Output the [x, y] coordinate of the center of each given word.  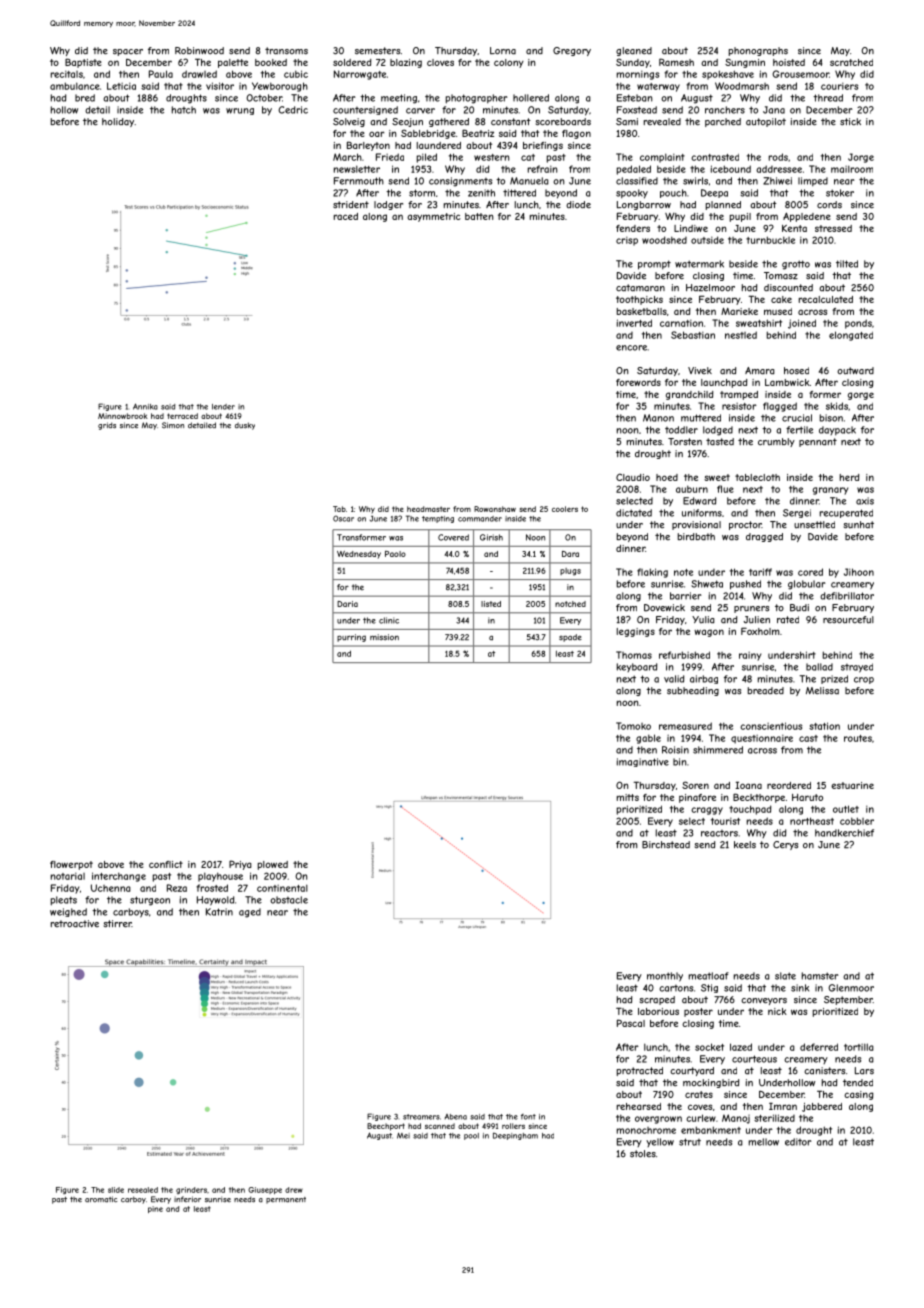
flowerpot [71, 865]
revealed [662, 122]
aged [250, 913]
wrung [240, 111]
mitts [628, 797]
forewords [638, 382]
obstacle [289, 900]
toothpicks [639, 300]
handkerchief [844, 833]
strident [351, 205]
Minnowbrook [123, 416]
